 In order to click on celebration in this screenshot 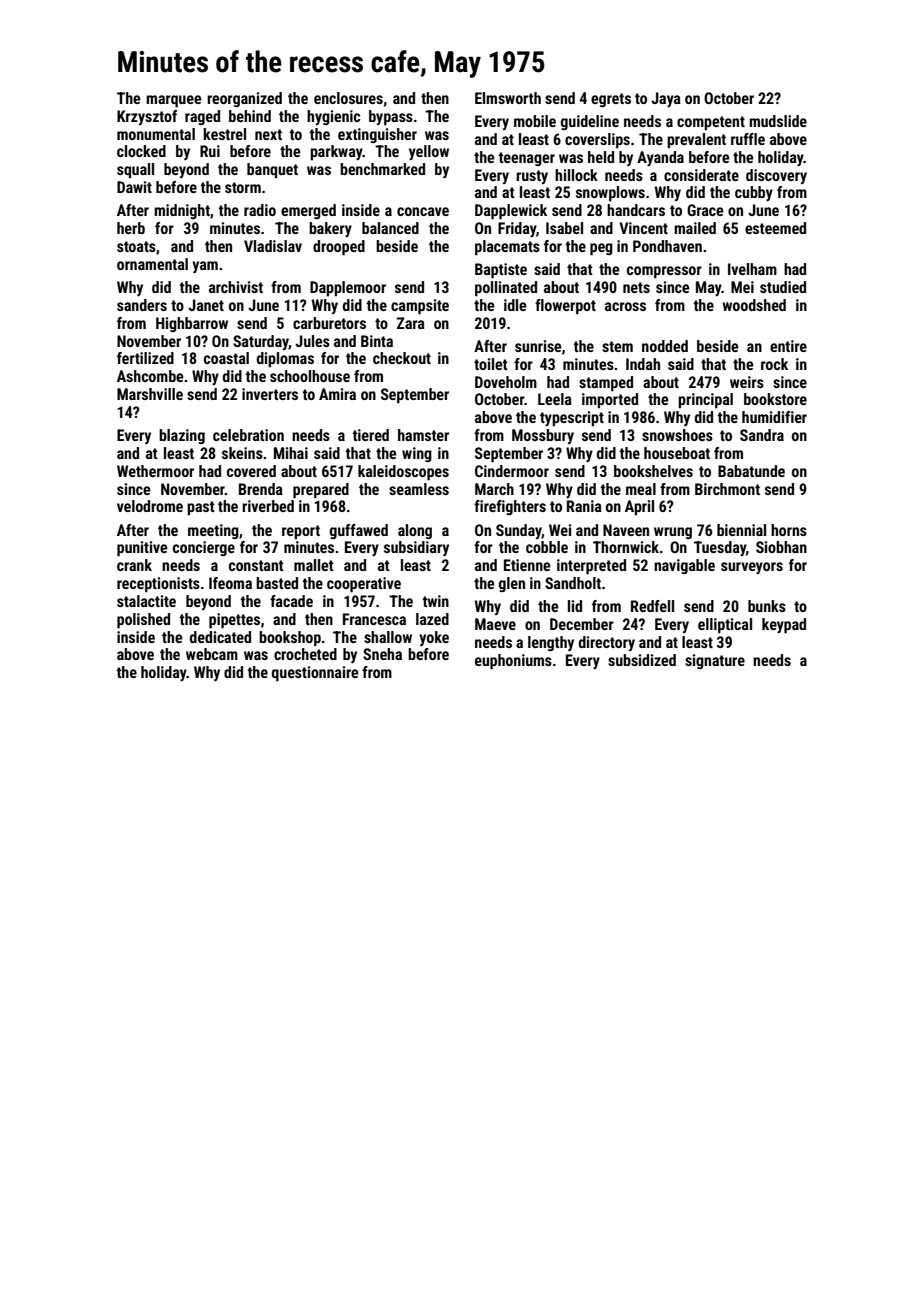, I will do `click(248, 435)`.
